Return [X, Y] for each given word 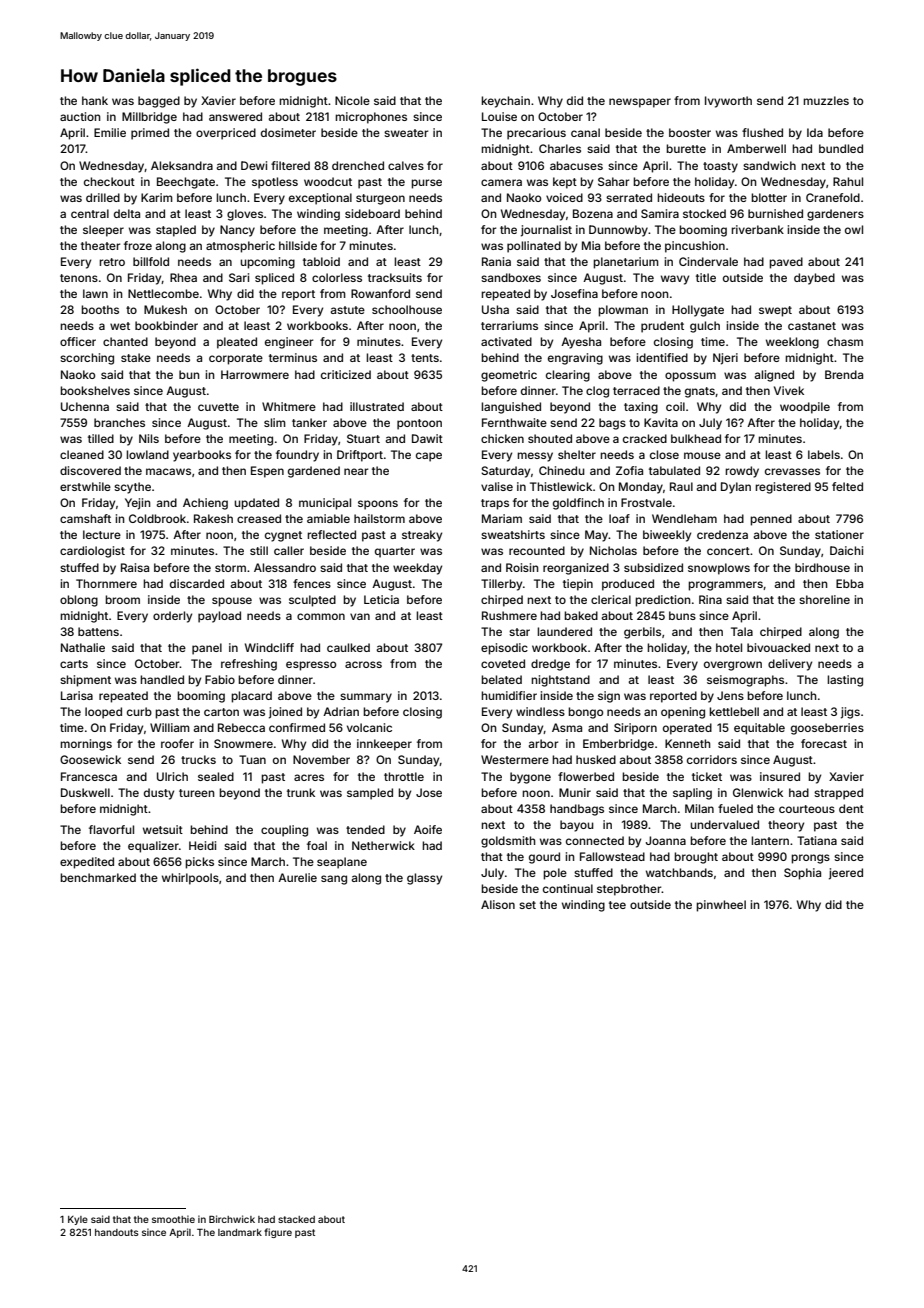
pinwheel [721, 906]
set [527, 905]
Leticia [381, 599]
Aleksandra [182, 165]
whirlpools [190, 879]
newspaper [640, 103]
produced [628, 585]
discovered [90, 470]
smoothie [173, 1219]
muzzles [826, 100]
